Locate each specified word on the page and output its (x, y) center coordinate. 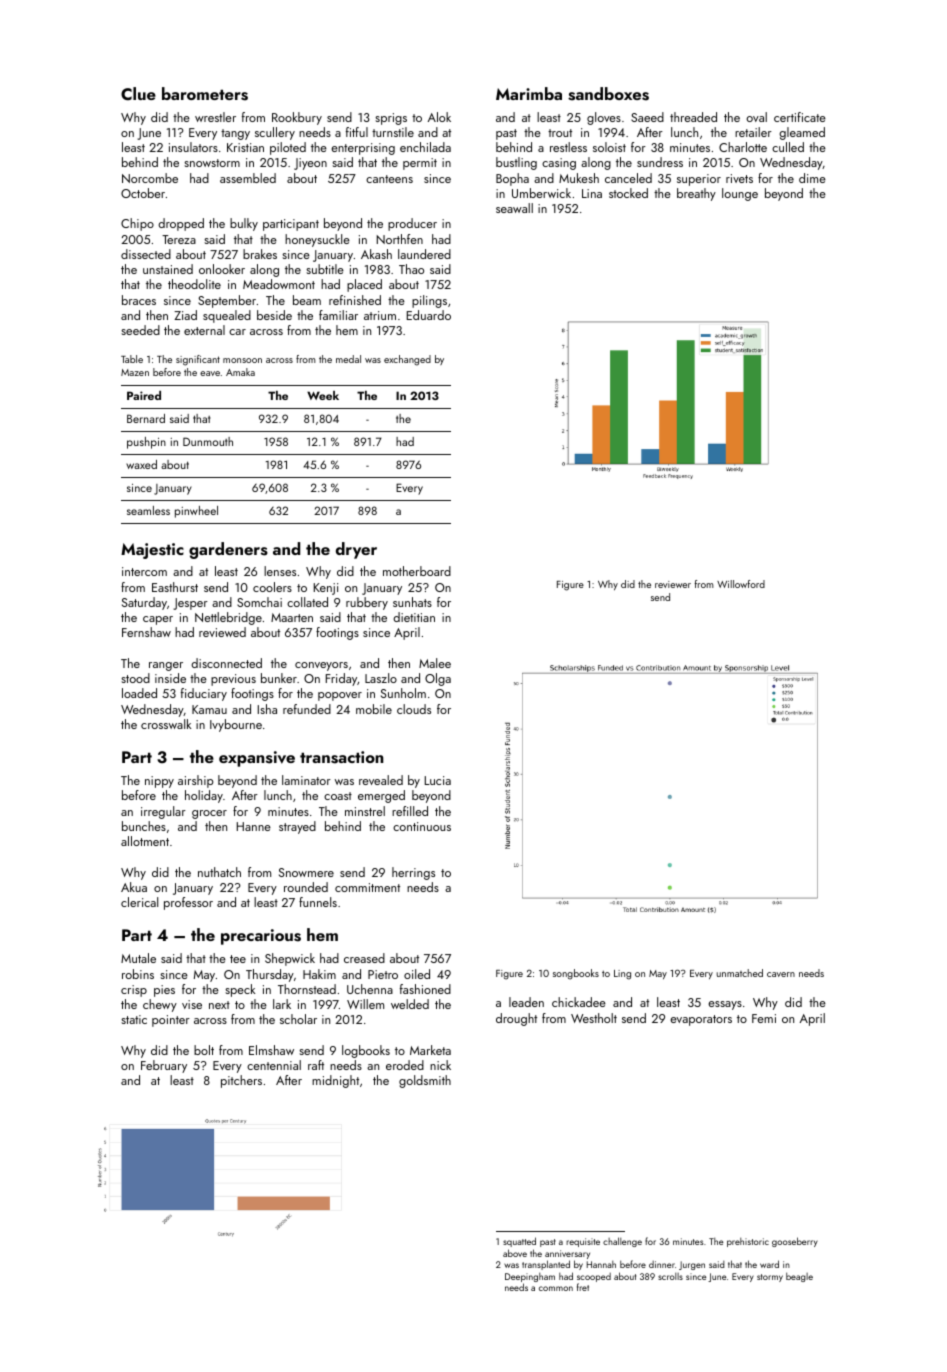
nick (440, 1065)
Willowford (741, 584)
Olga (438, 679)
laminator (306, 780)
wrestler (215, 117)
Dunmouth (208, 441)
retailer (753, 132)
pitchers (241, 1081)
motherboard (417, 571)
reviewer (673, 584)
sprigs (391, 119)
